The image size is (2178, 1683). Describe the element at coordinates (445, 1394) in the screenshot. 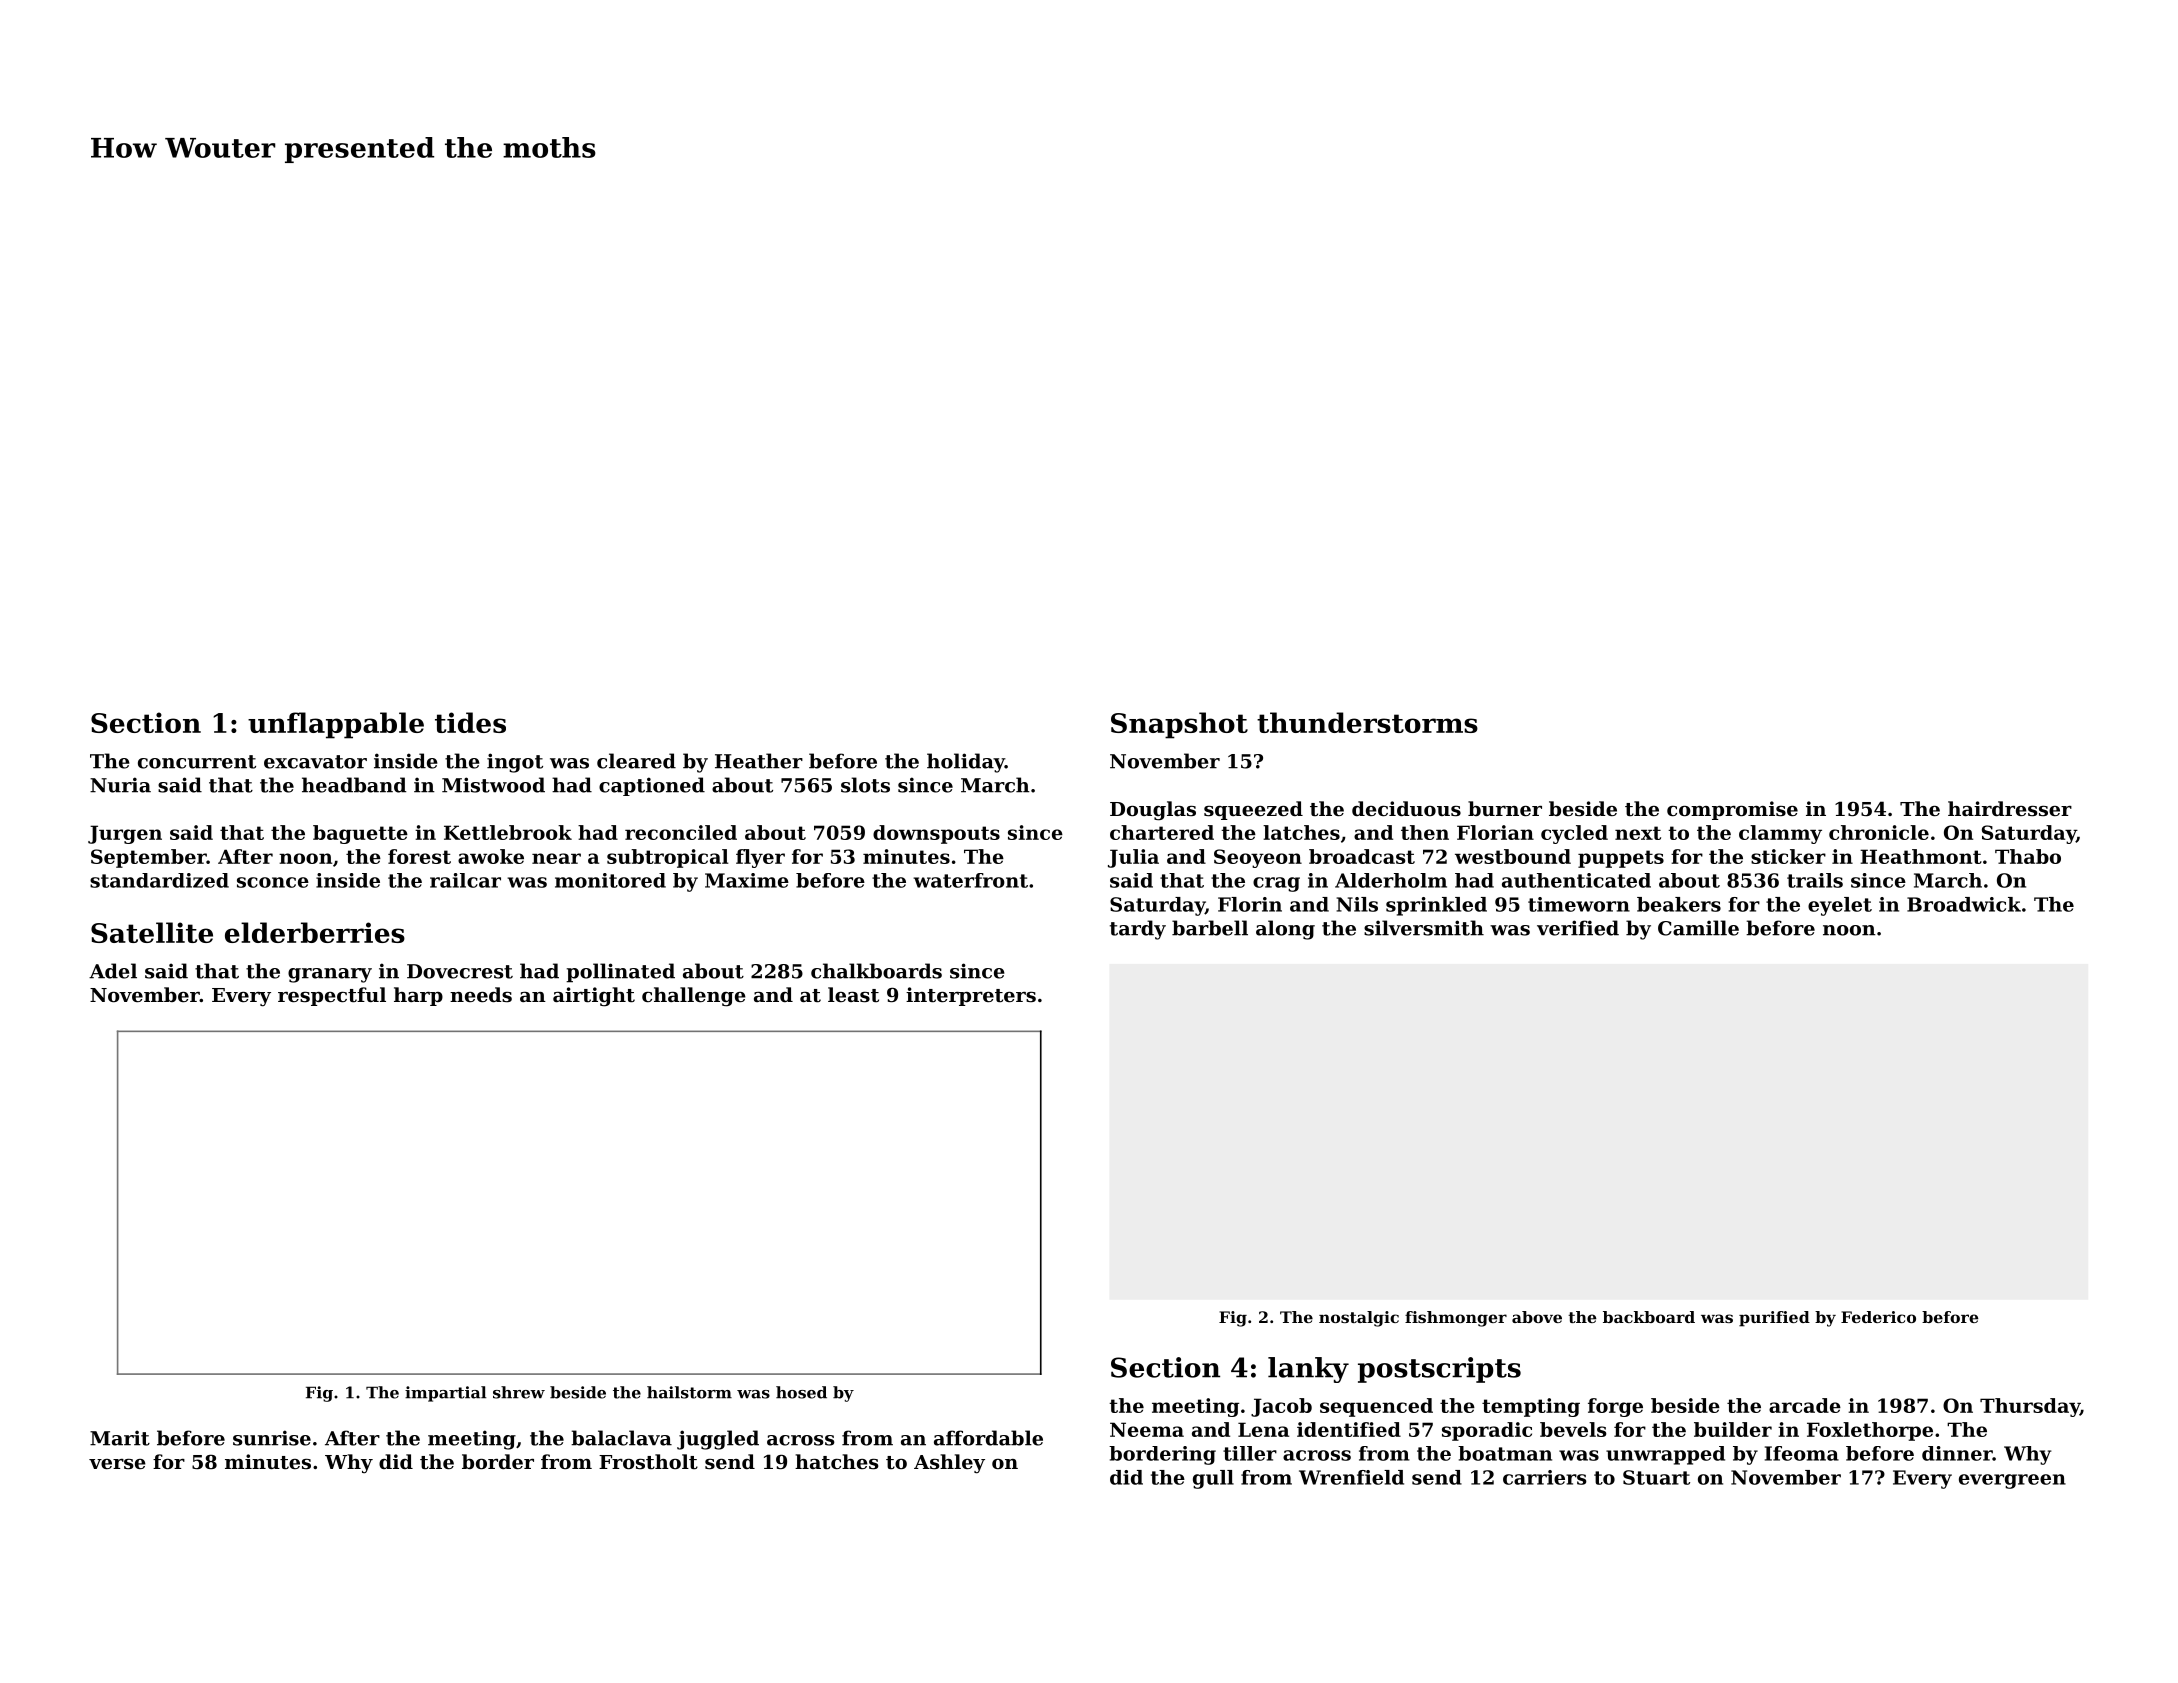

I see `impartial` at that location.
